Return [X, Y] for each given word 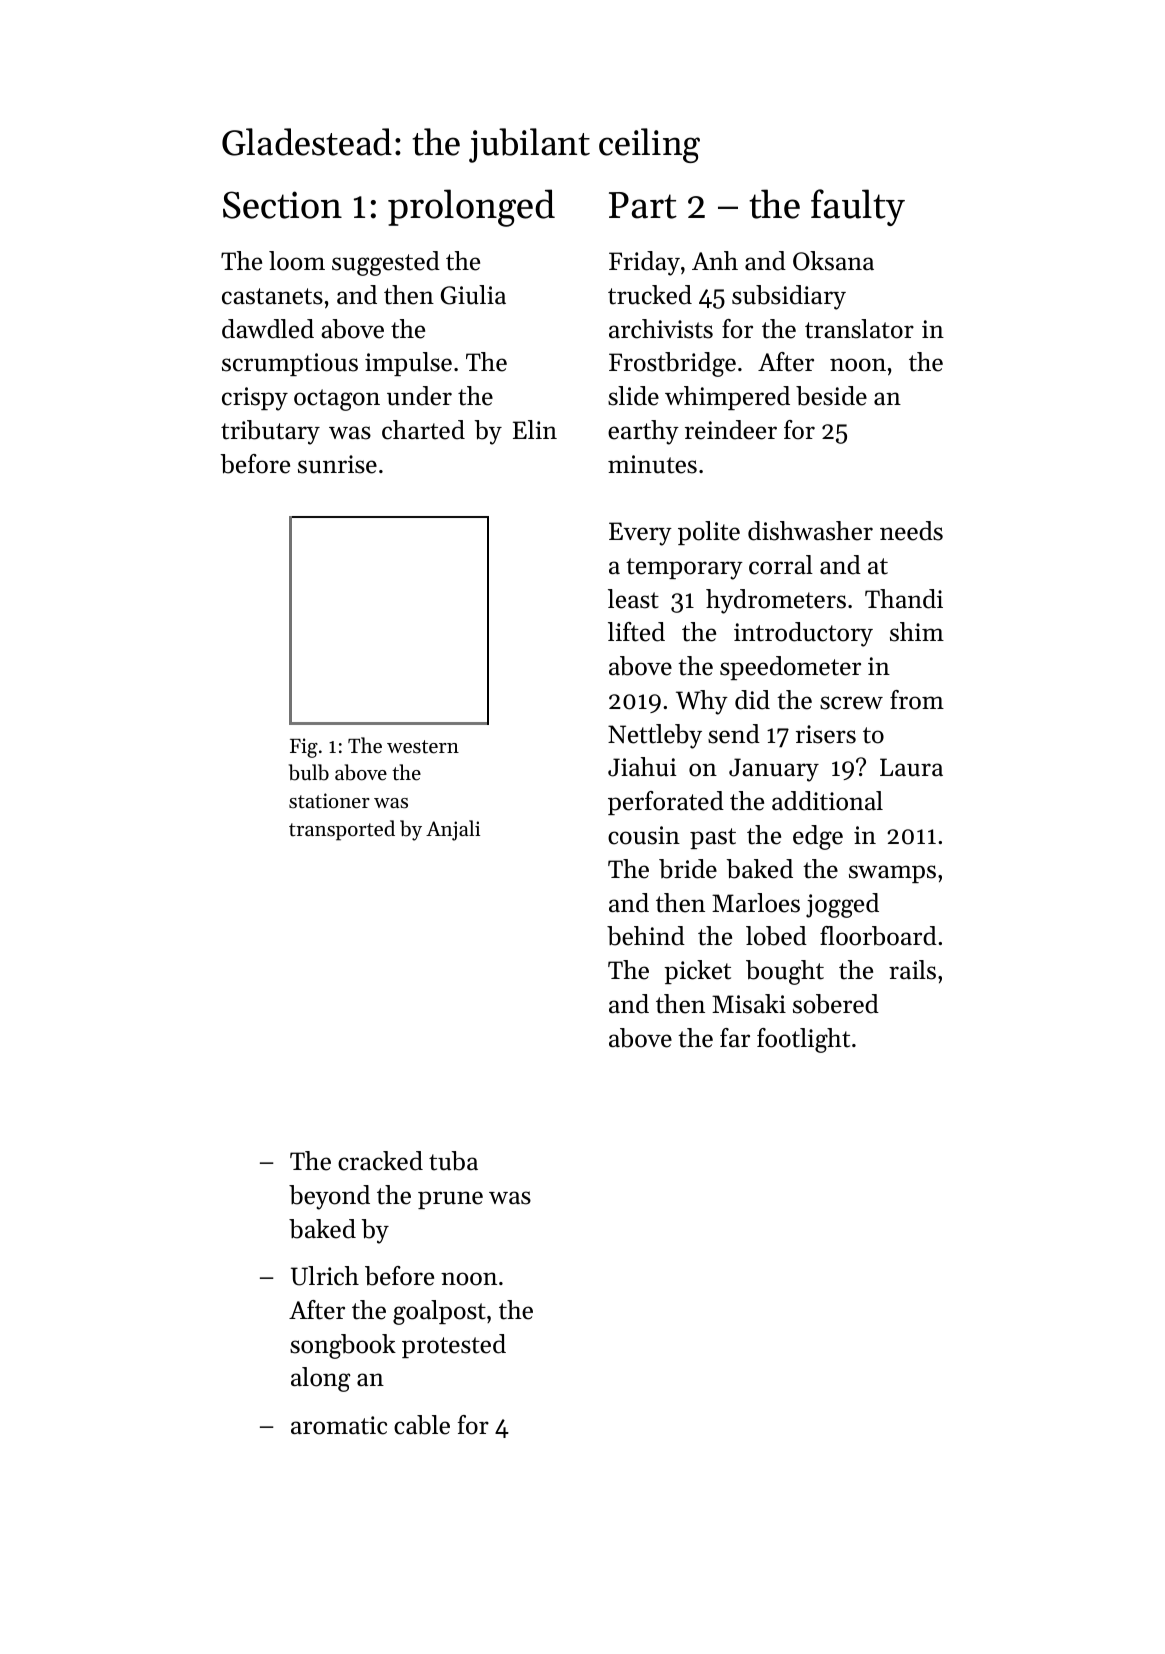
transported [342, 830]
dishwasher [810, 531]
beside [831, 396]
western [423, 747]
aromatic [339, 1425]
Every [640, 534]
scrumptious [290, 364]
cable [422, 1425]
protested [454, 1346]
